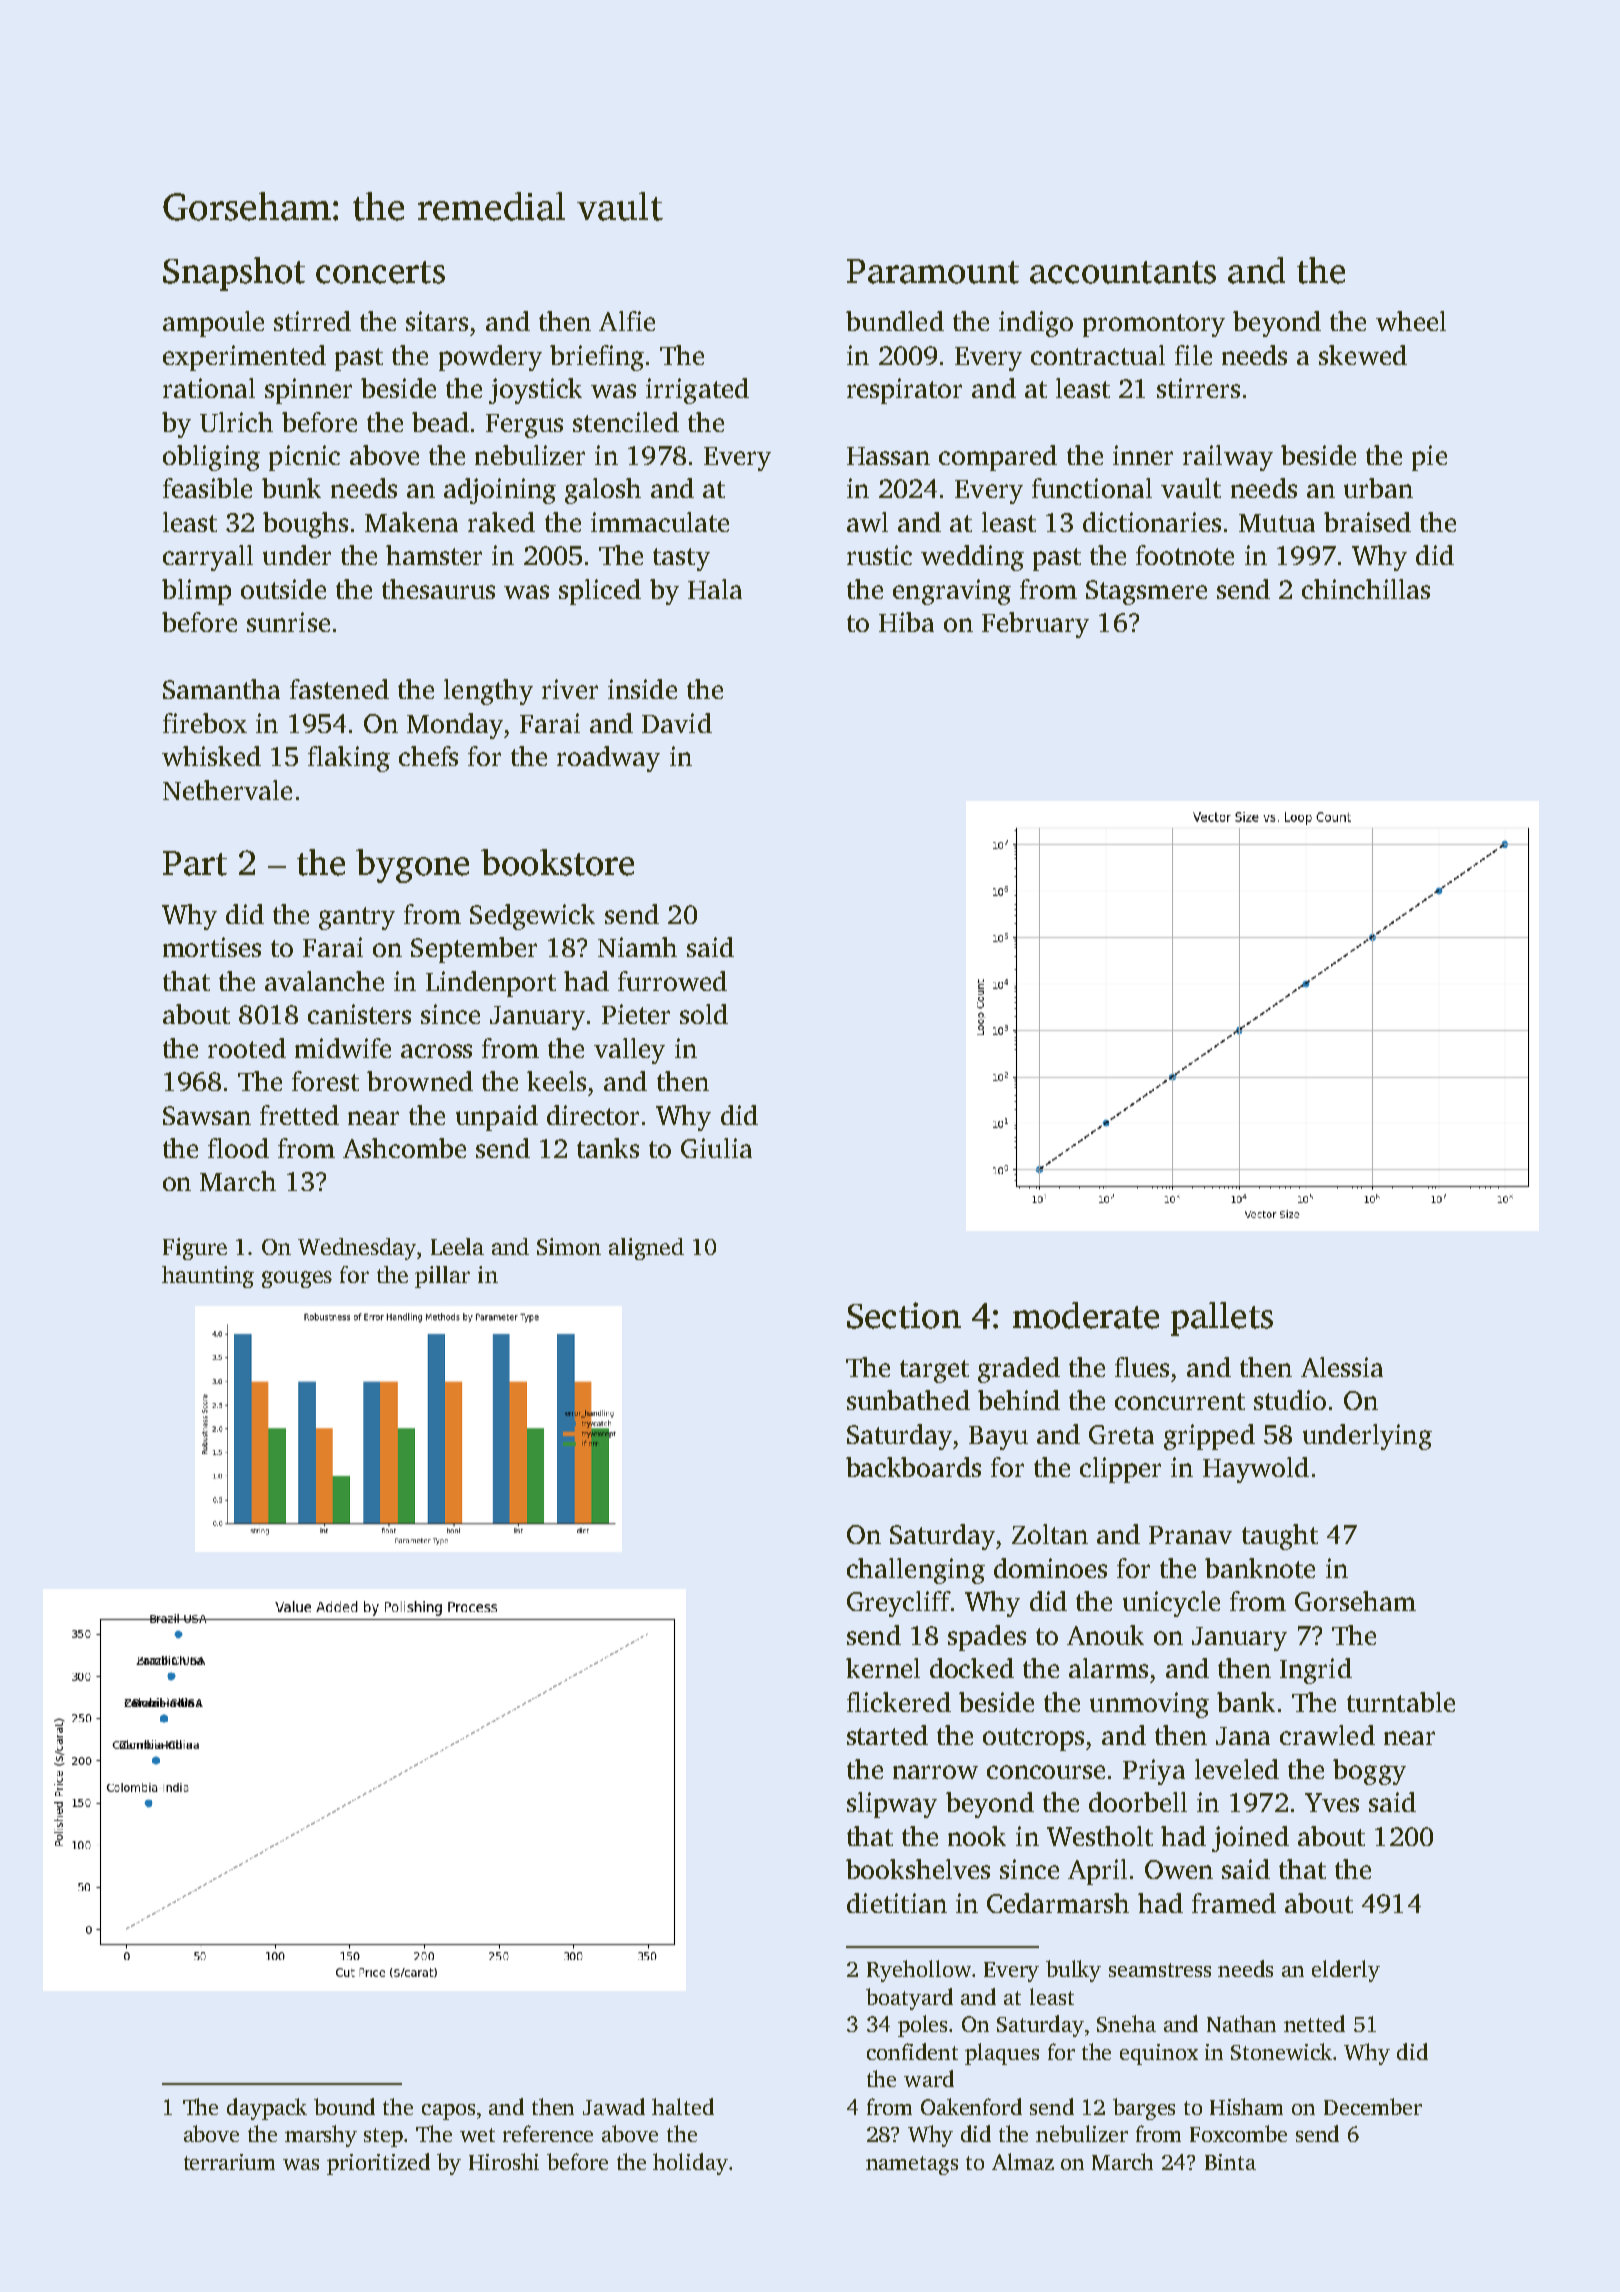 The width and height of the screenshot is (1620, 2292). What do you see at coordinates (208, 558) in the screenshot?
I see `carryall` at bounding box center [208, 558].
